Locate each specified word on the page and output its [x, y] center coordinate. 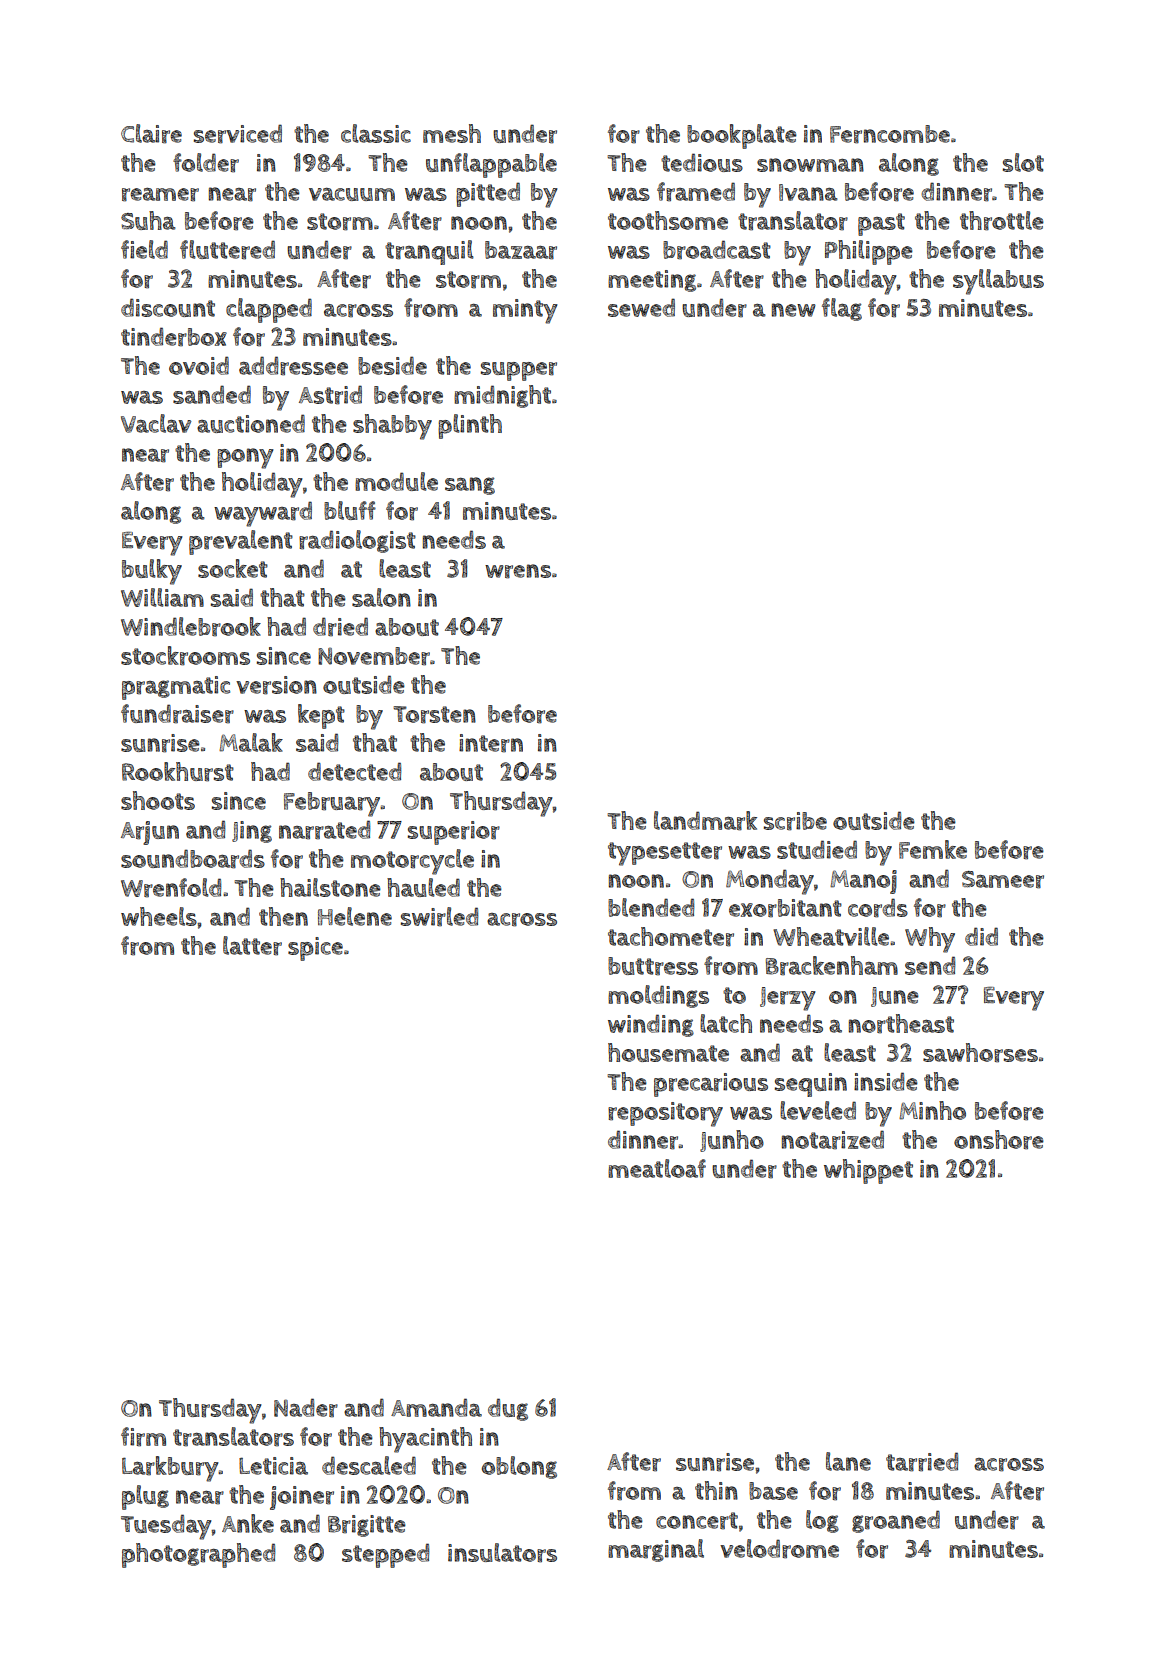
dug [508, 1409]
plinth [470, 426]
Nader [306, 1408]
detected [354, 771]
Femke [933, 849]
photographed [198, 1555]
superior [454, 833]
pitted [488, 194]
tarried [922, 1462]
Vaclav [156, 423]
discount [168, 307]
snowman [810, 165]
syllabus [998, 282]
